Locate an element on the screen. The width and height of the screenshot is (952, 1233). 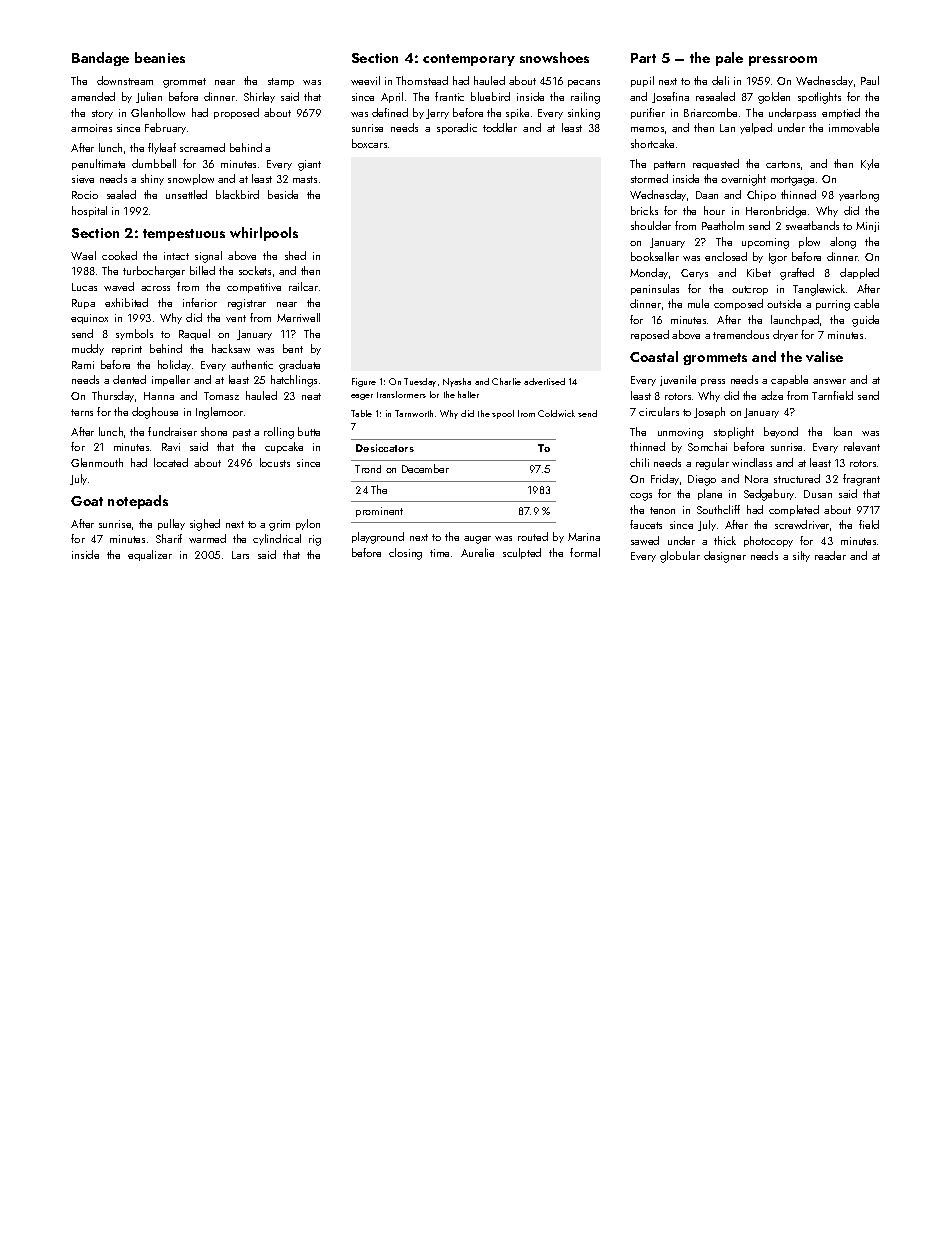
windlass is located at coordinates (752, 462).
